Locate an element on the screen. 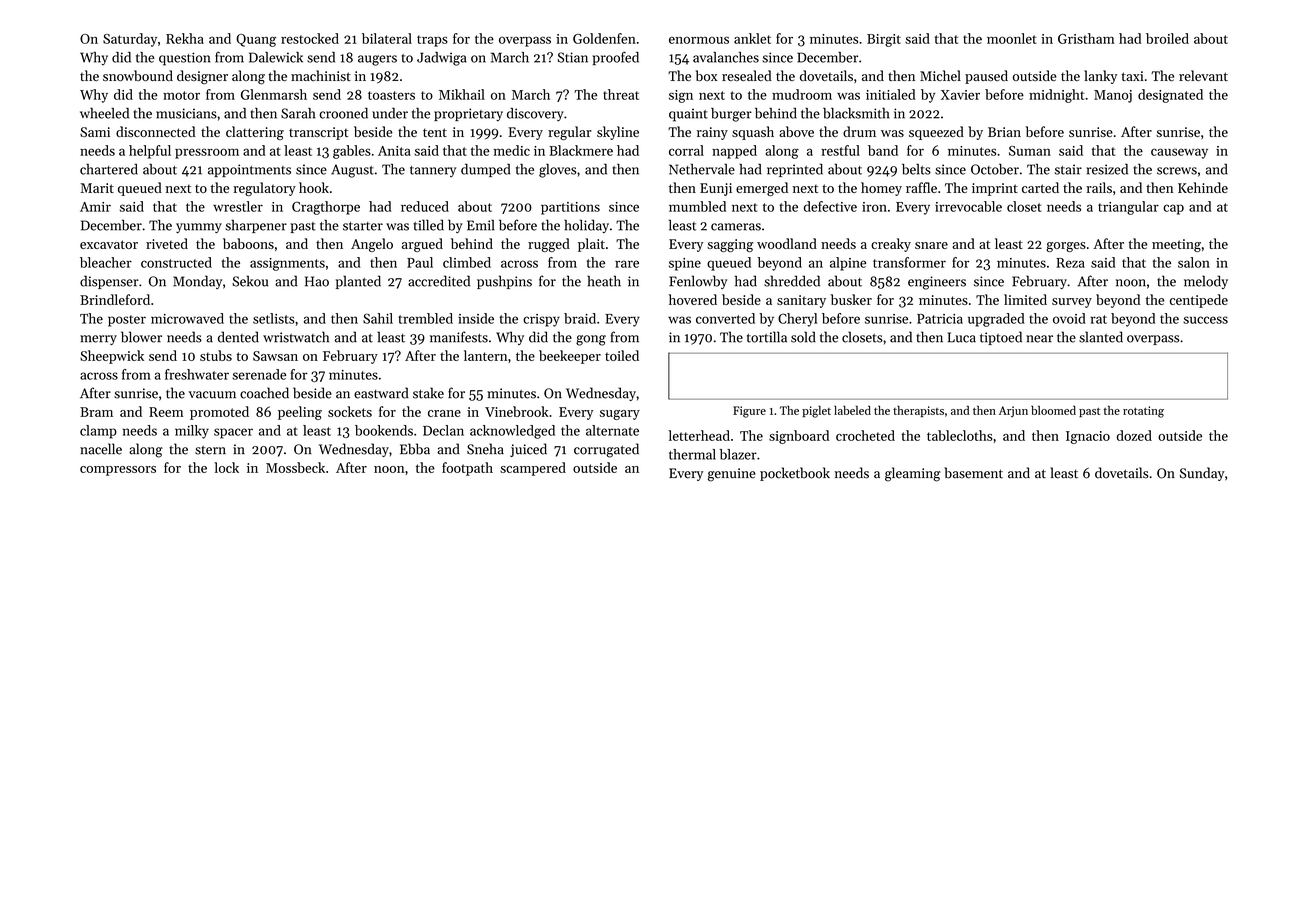  Goldenfen is located at coordinates (604, 38).
